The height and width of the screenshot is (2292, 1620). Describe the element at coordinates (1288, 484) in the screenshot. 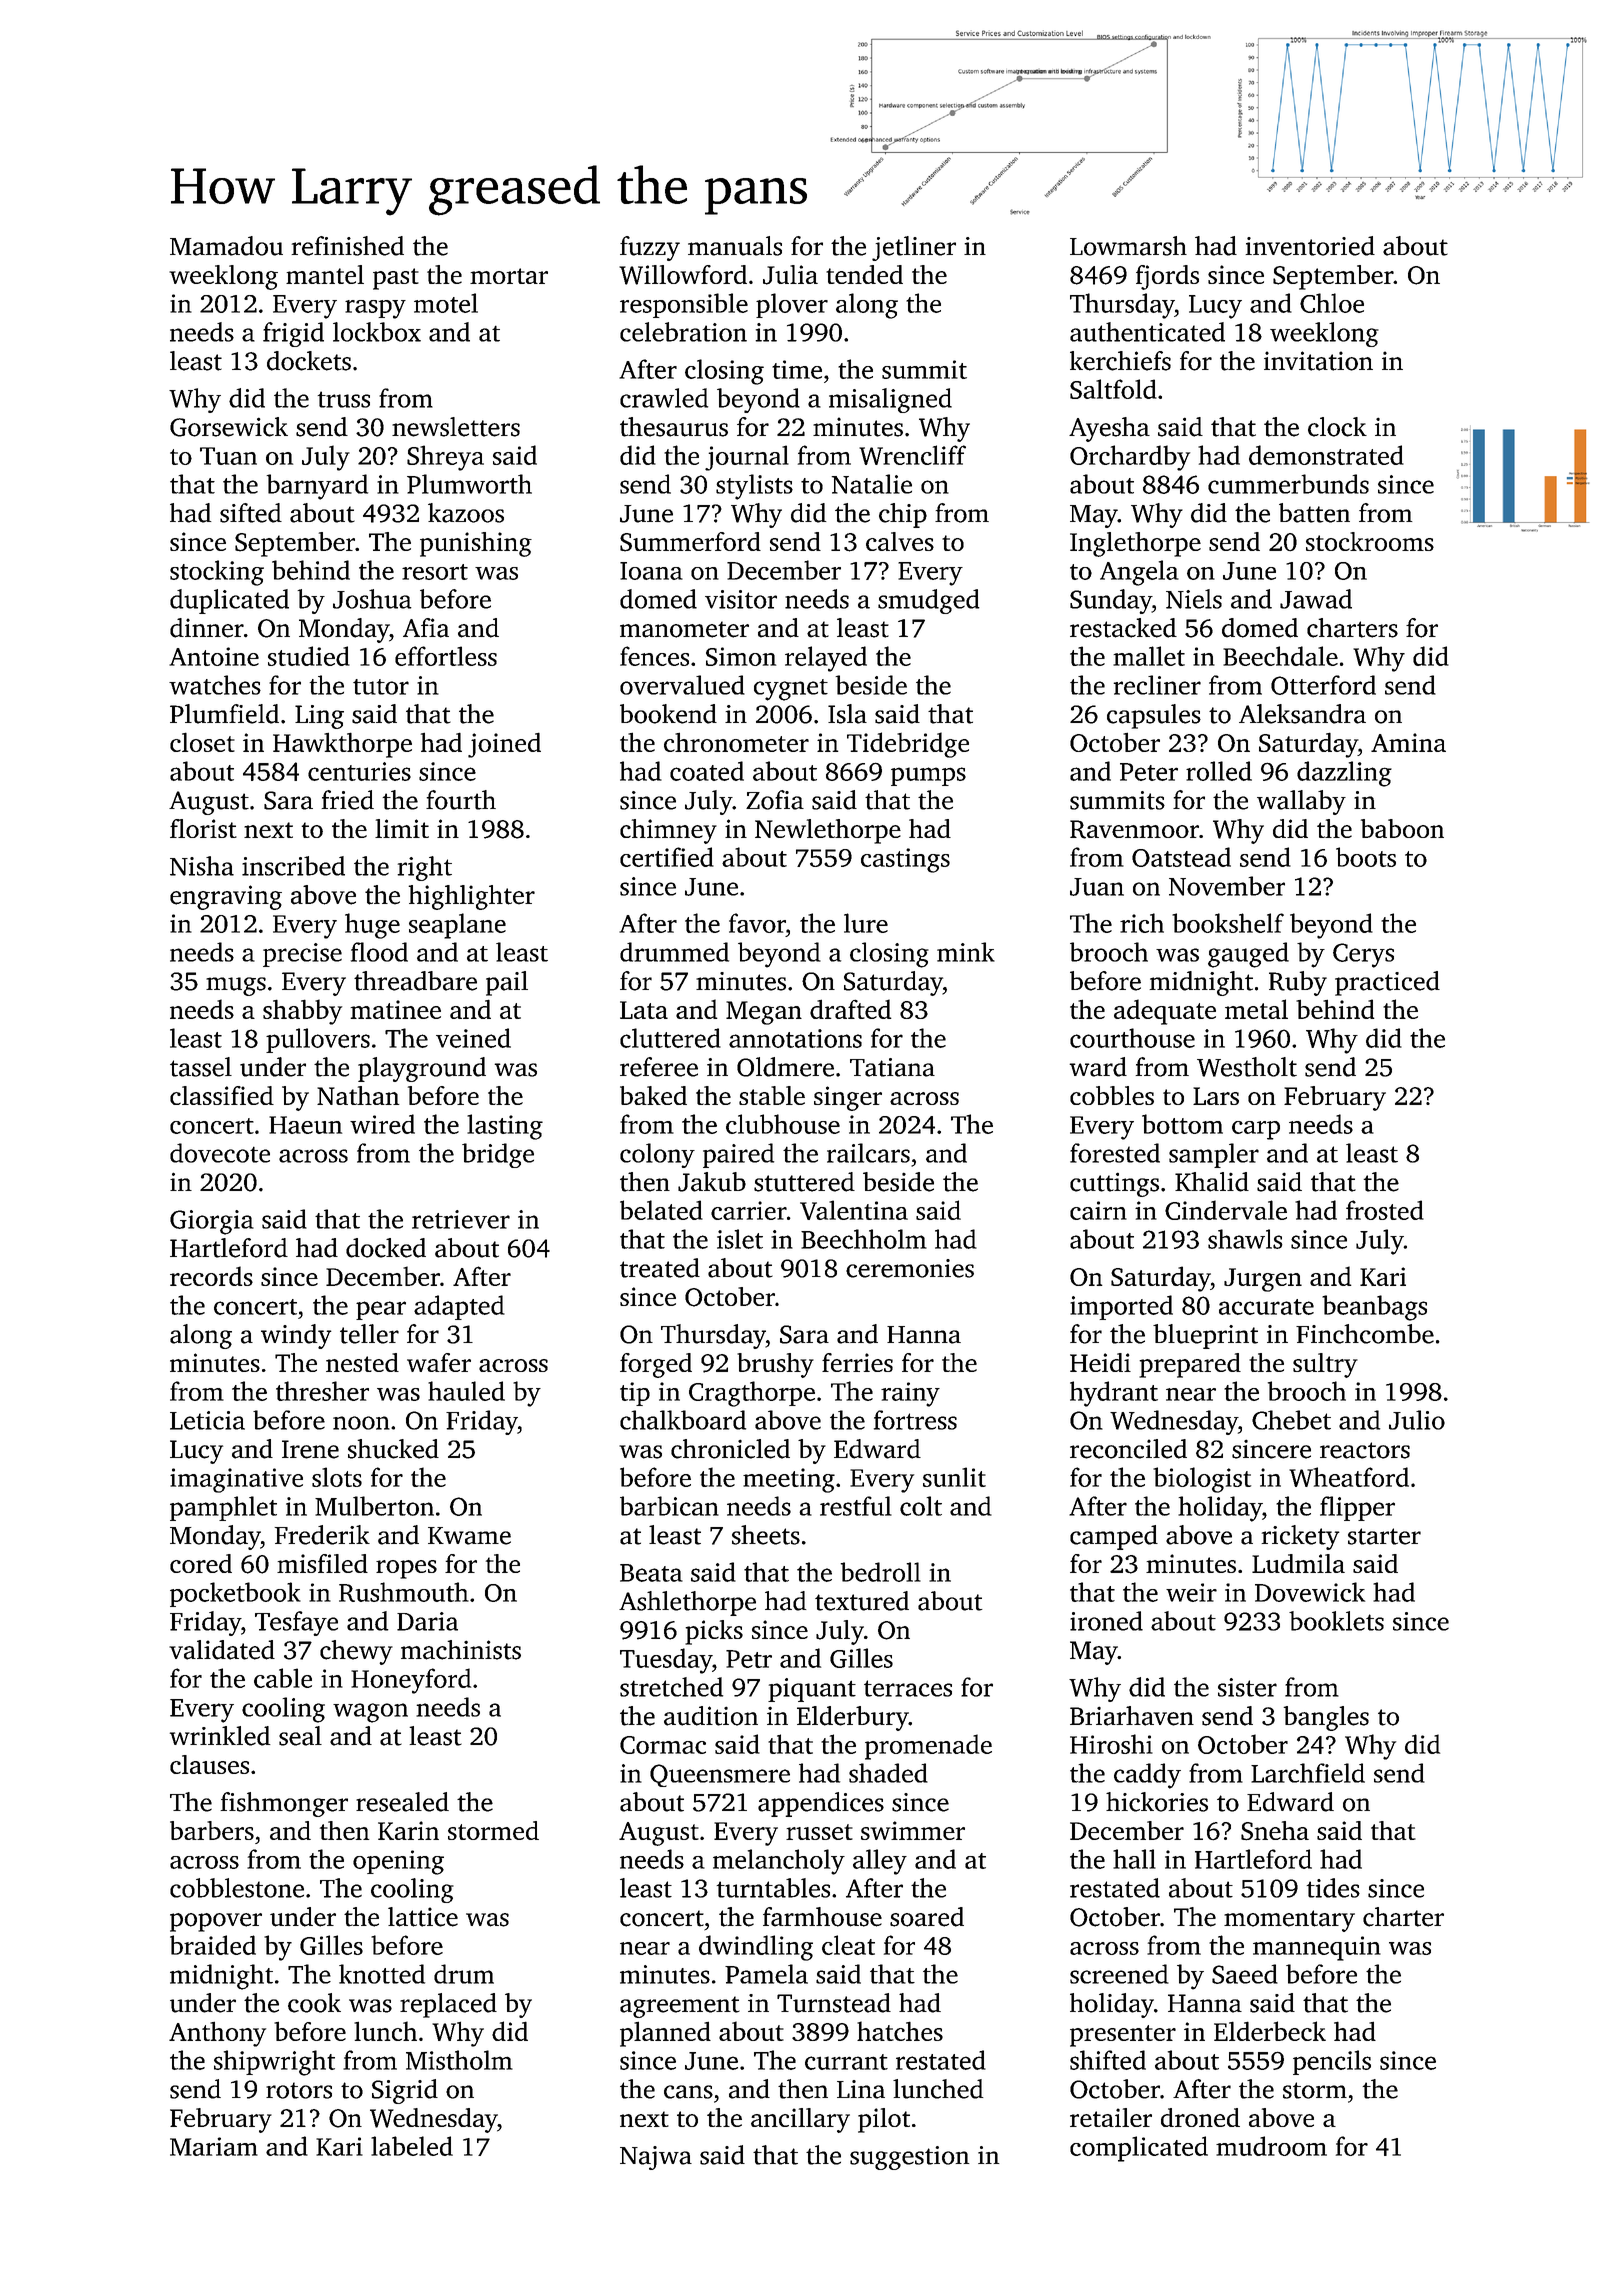

I see `cummerbunds` at that location.
